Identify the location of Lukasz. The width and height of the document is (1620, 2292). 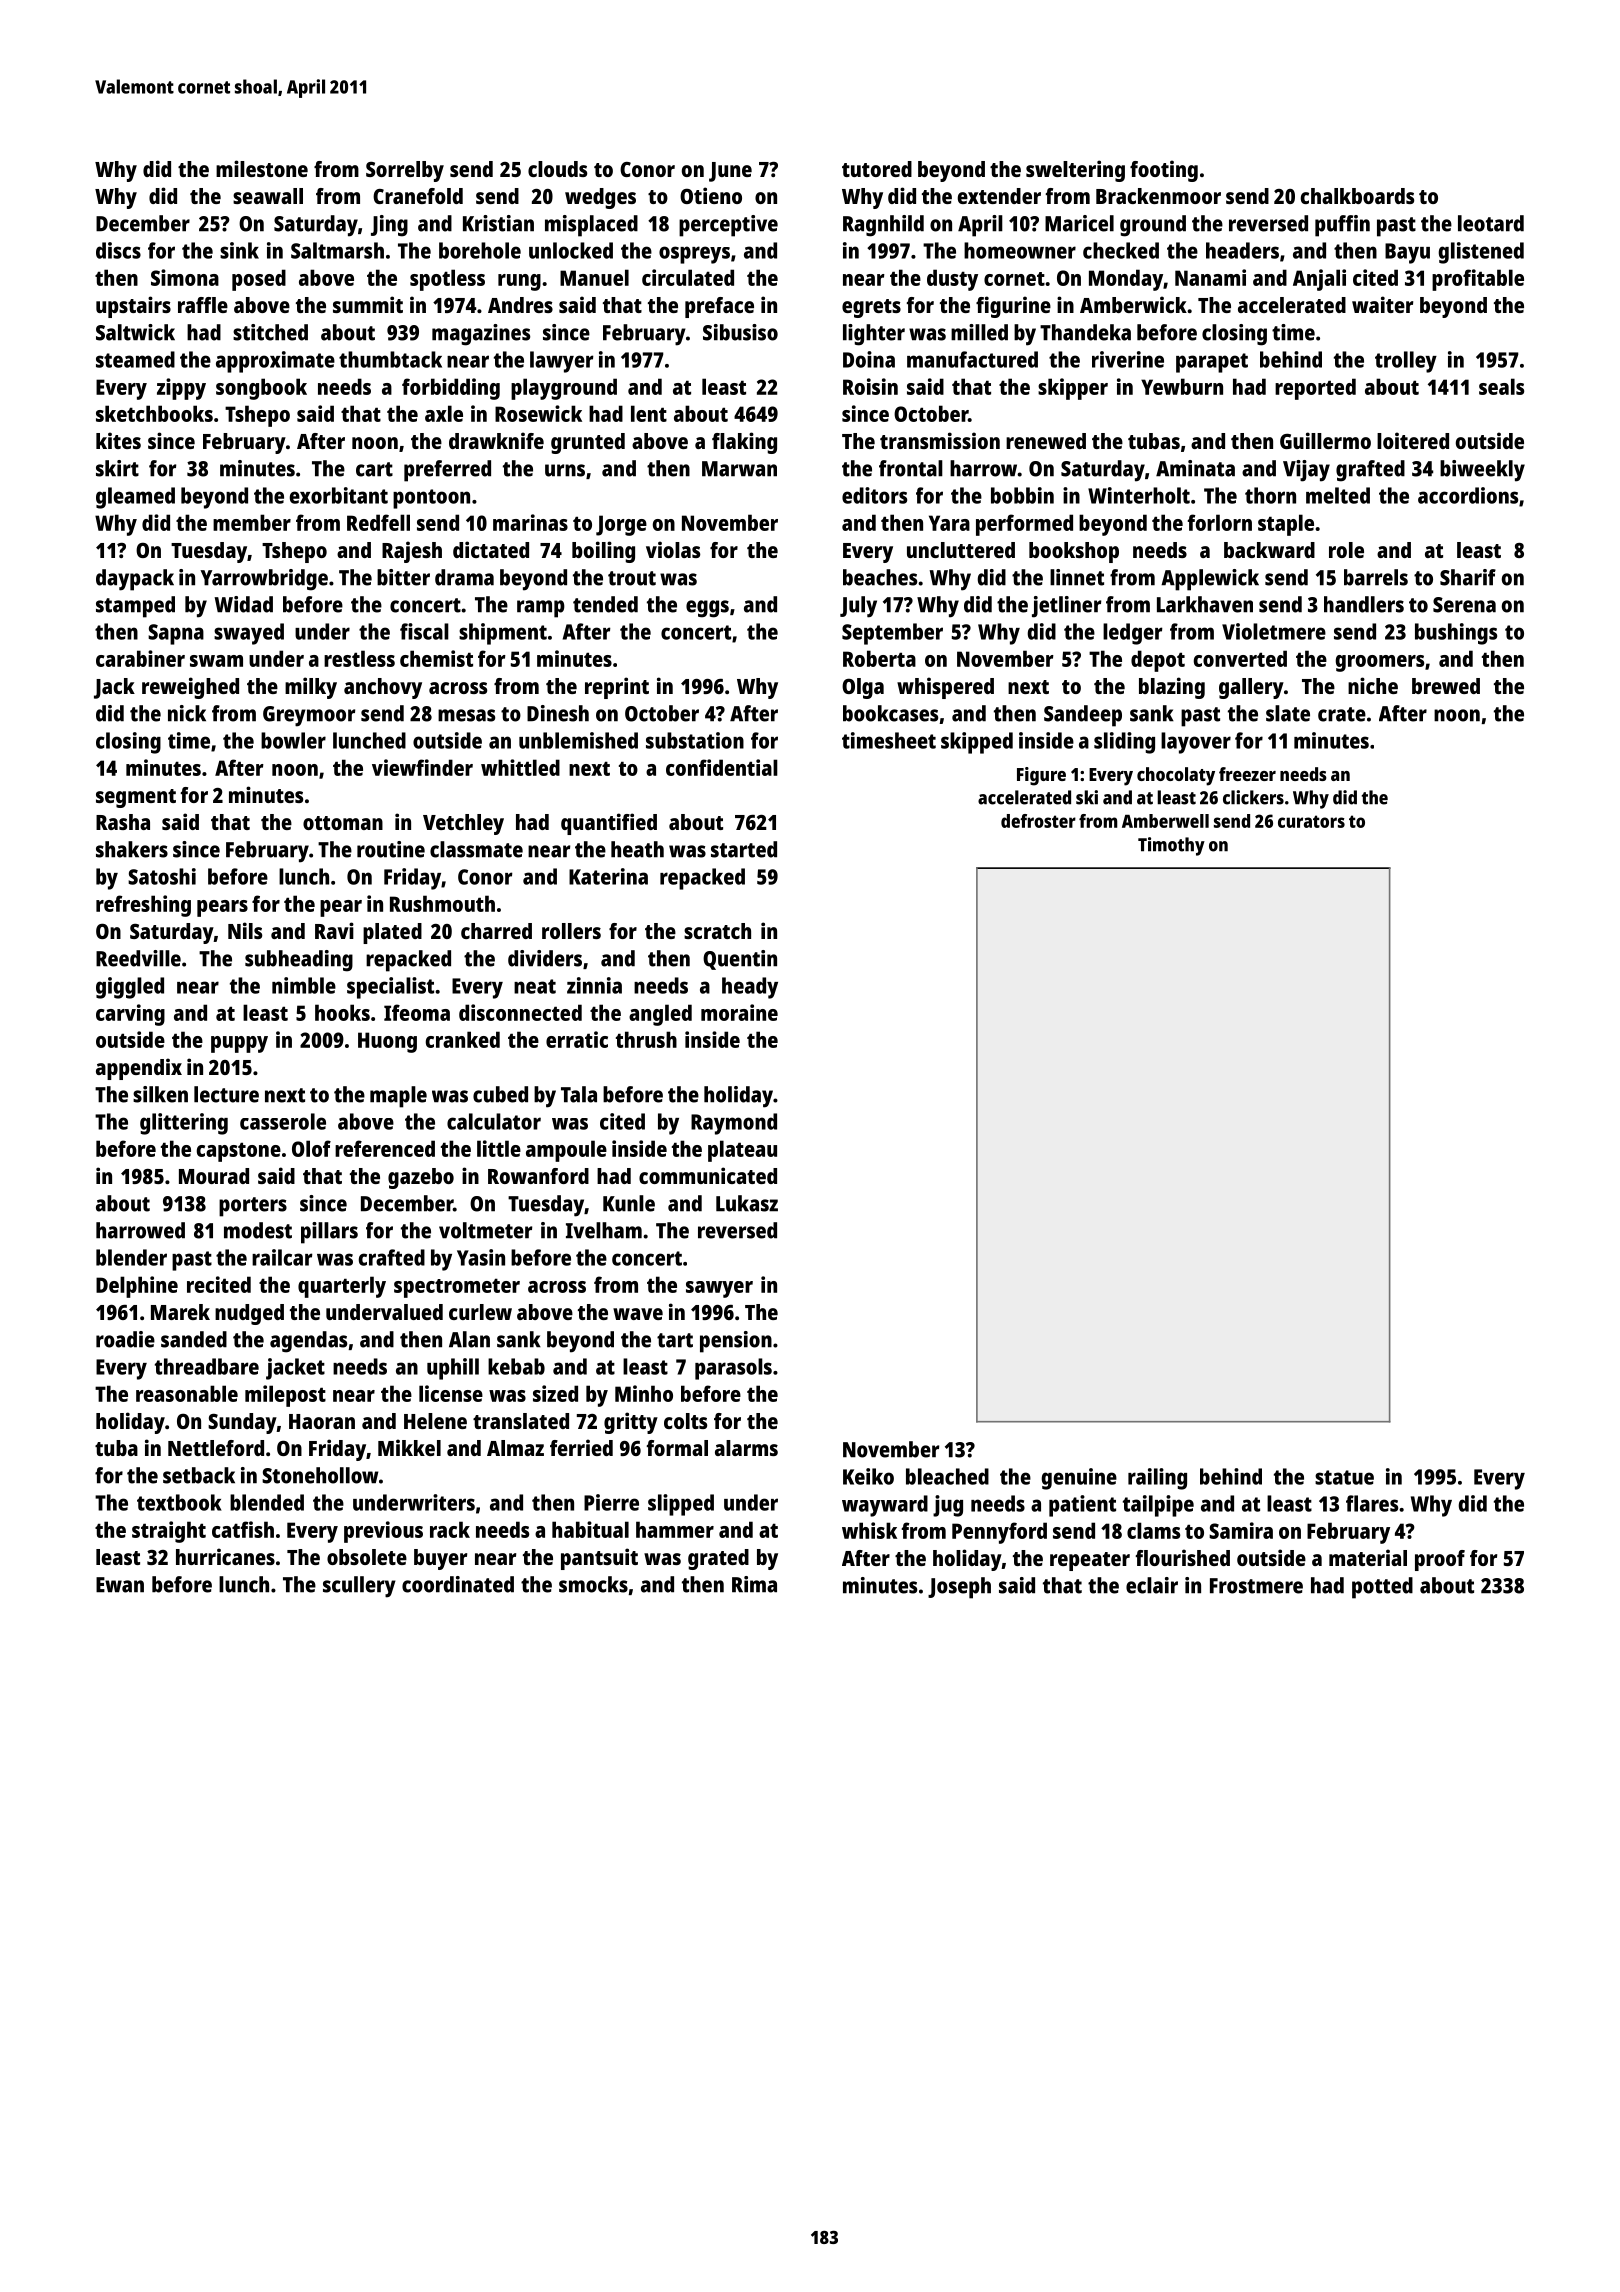
(747, 1203).
